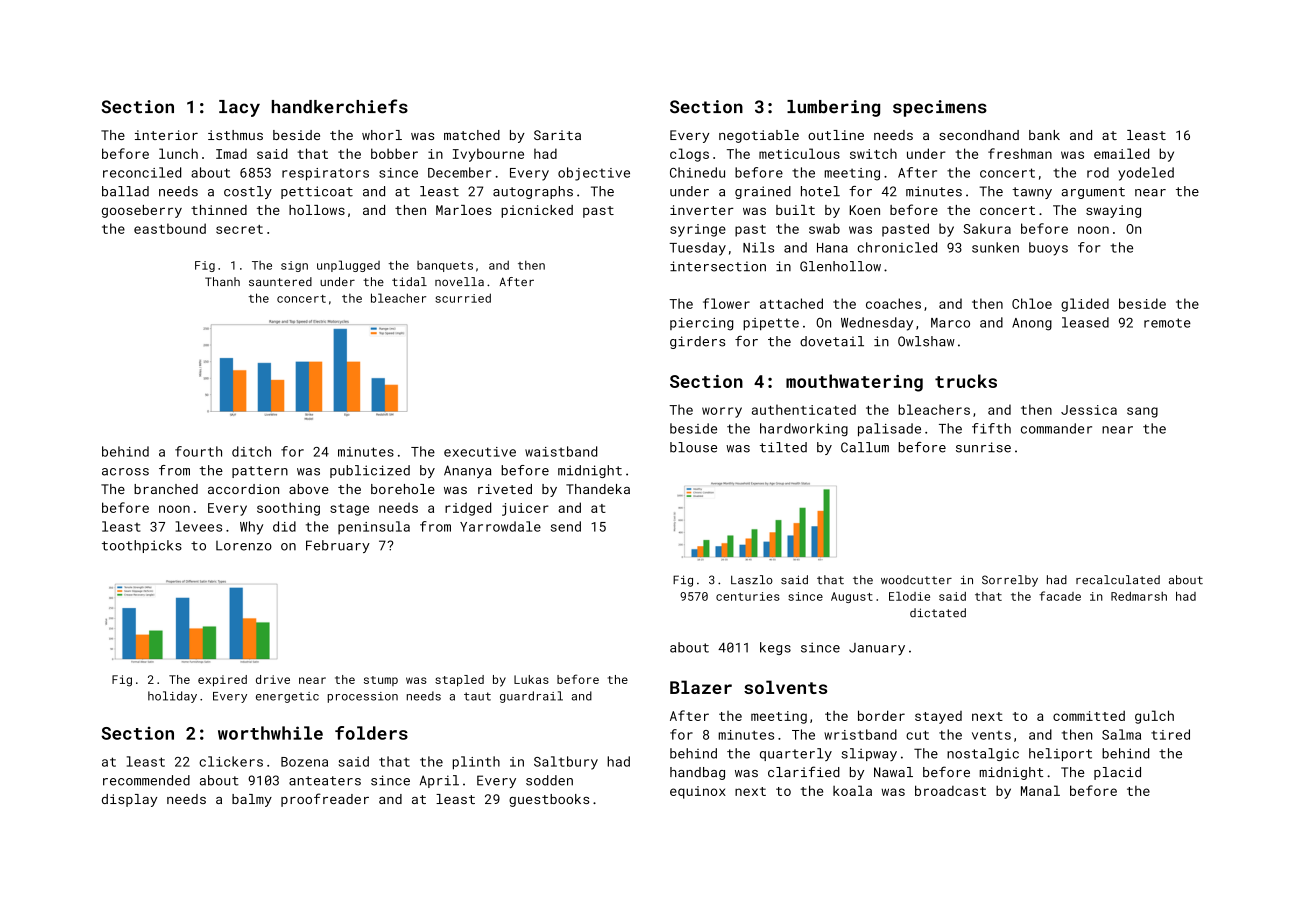 The height and width of the screenshot is (924, 1308). I want to click on worry, so click(722, 412).
